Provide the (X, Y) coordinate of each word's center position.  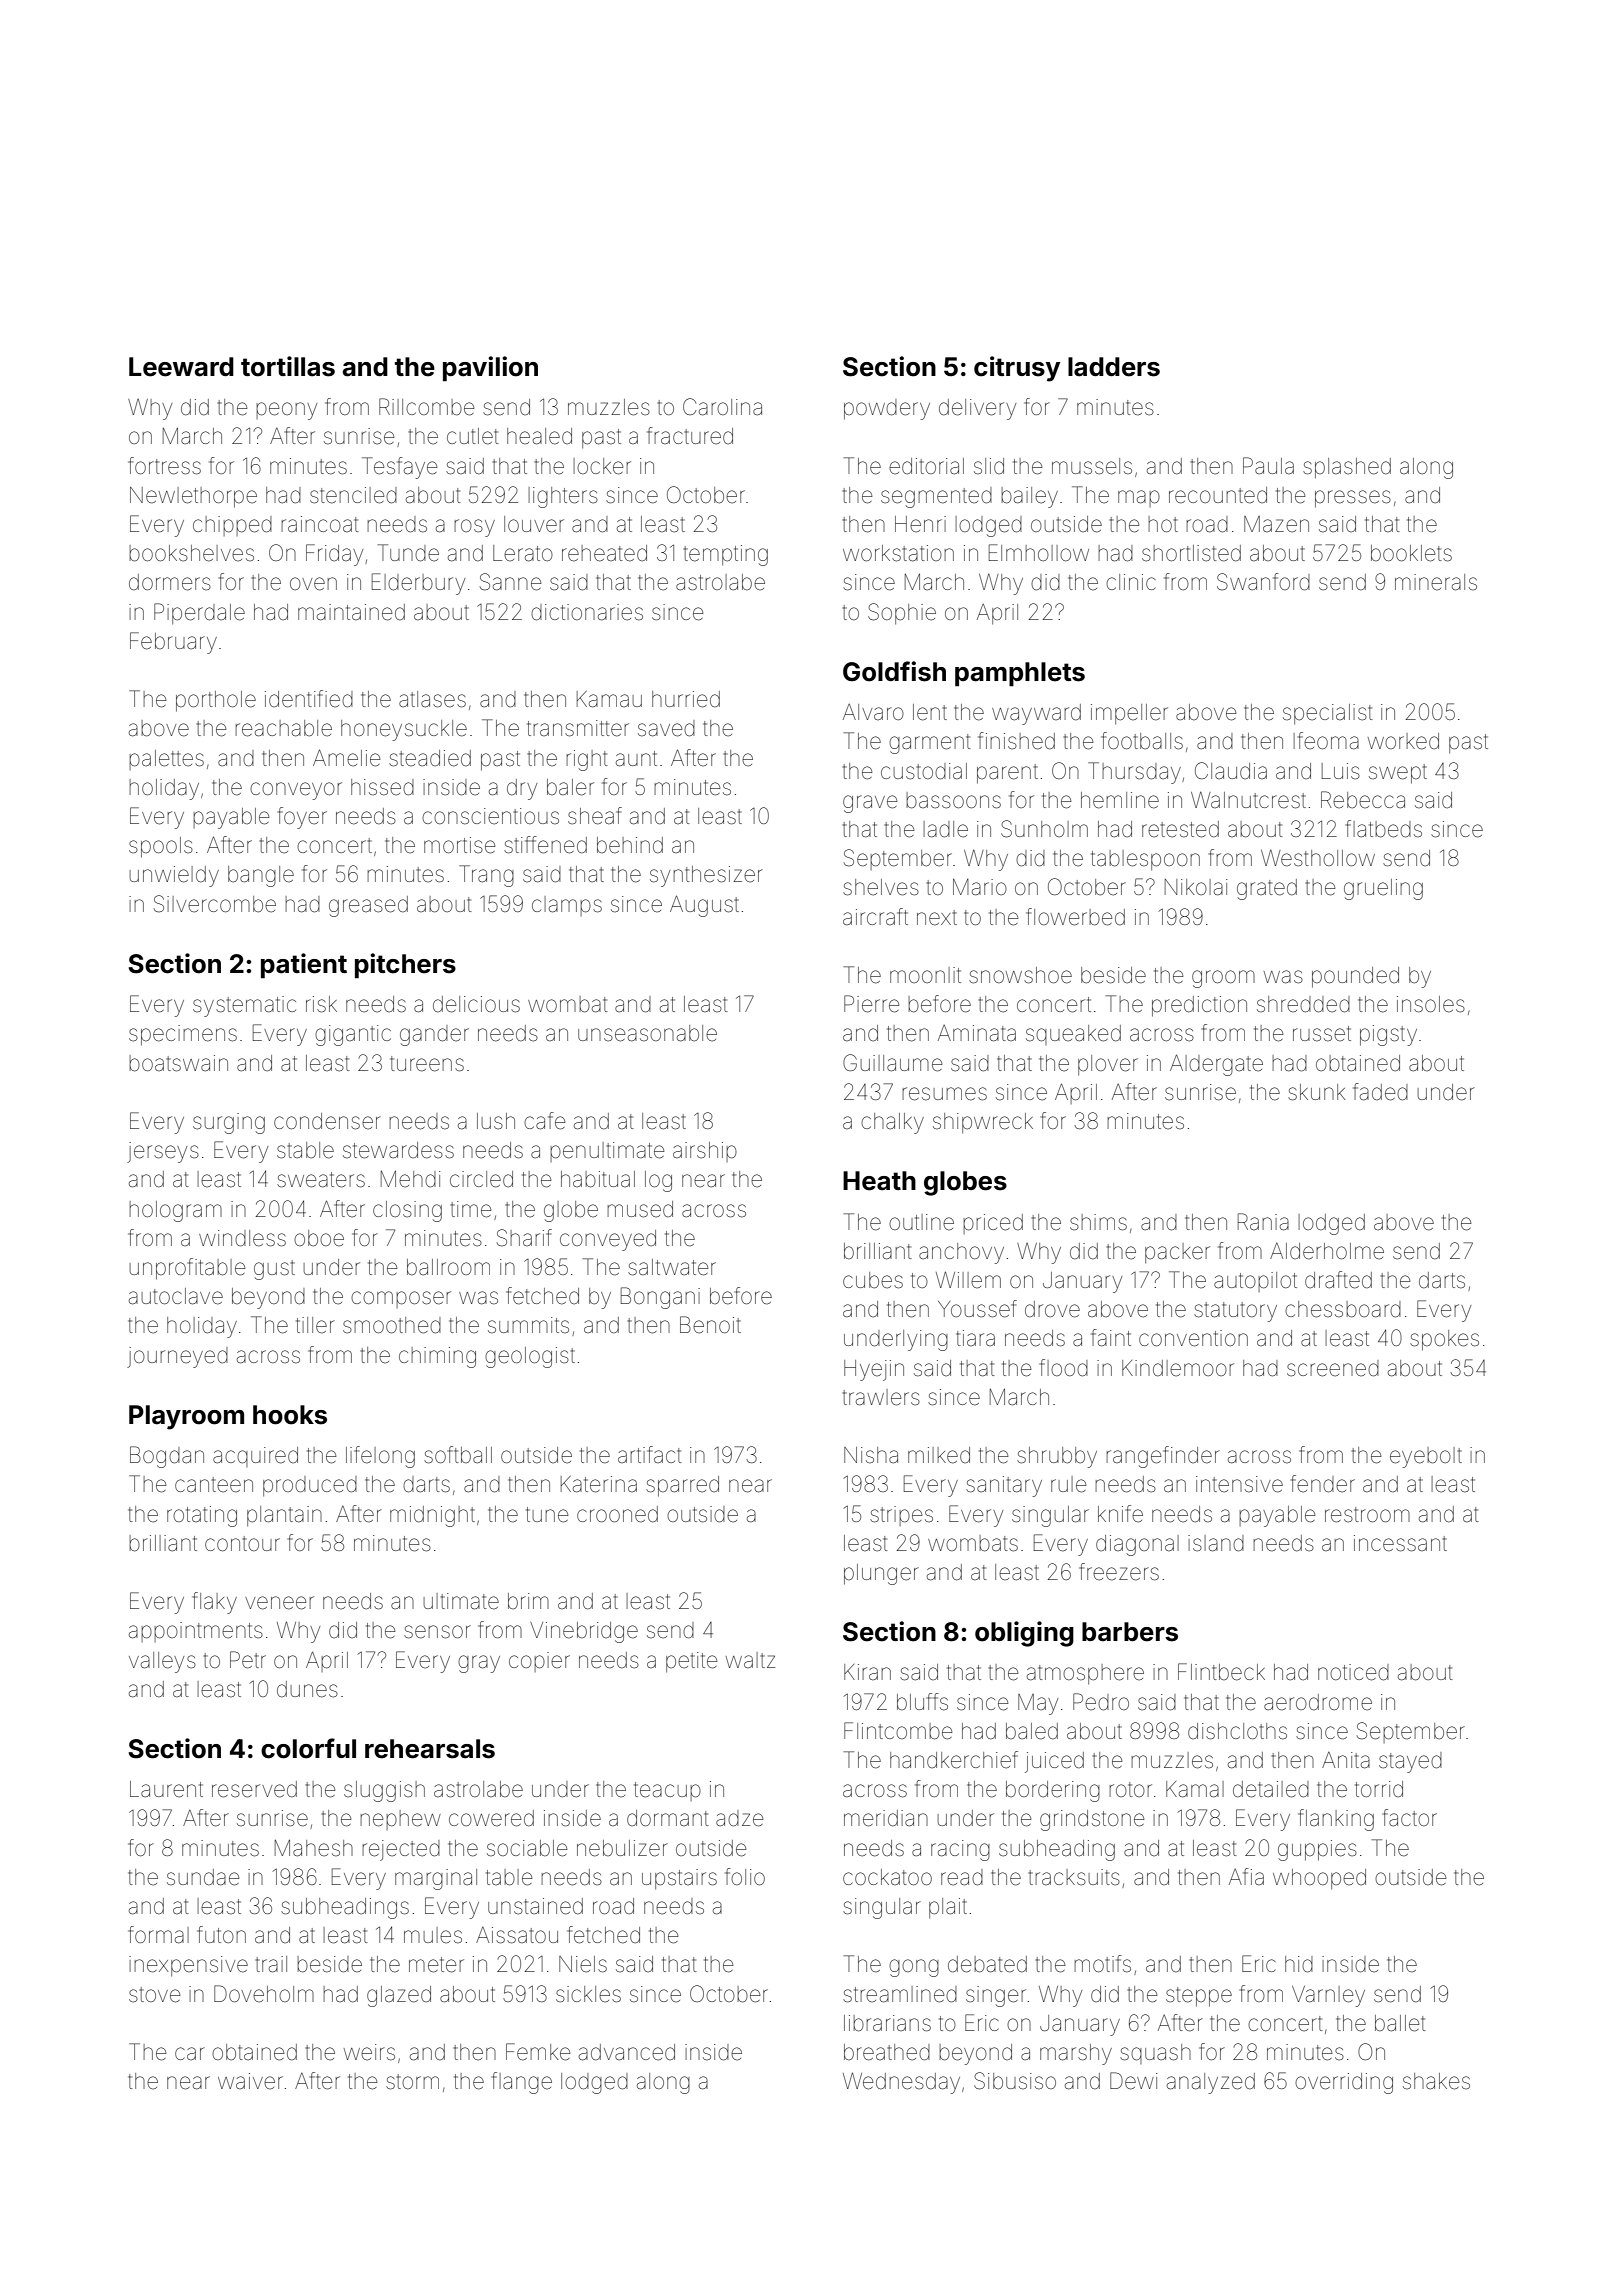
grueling (1383, 889)
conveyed (608, 1240)
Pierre (871, 1004)
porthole (216, 701)
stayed (1410, 1762)
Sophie (902, 613)
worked (1403, 741)
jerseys (163, 1152)
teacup (667, 1791)
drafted (1338, 1280)
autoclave (176, 1296)
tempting (726, 555)
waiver (250, 2081)
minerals (1436, 582)
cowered (491, 1818)
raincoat (320, 524)
